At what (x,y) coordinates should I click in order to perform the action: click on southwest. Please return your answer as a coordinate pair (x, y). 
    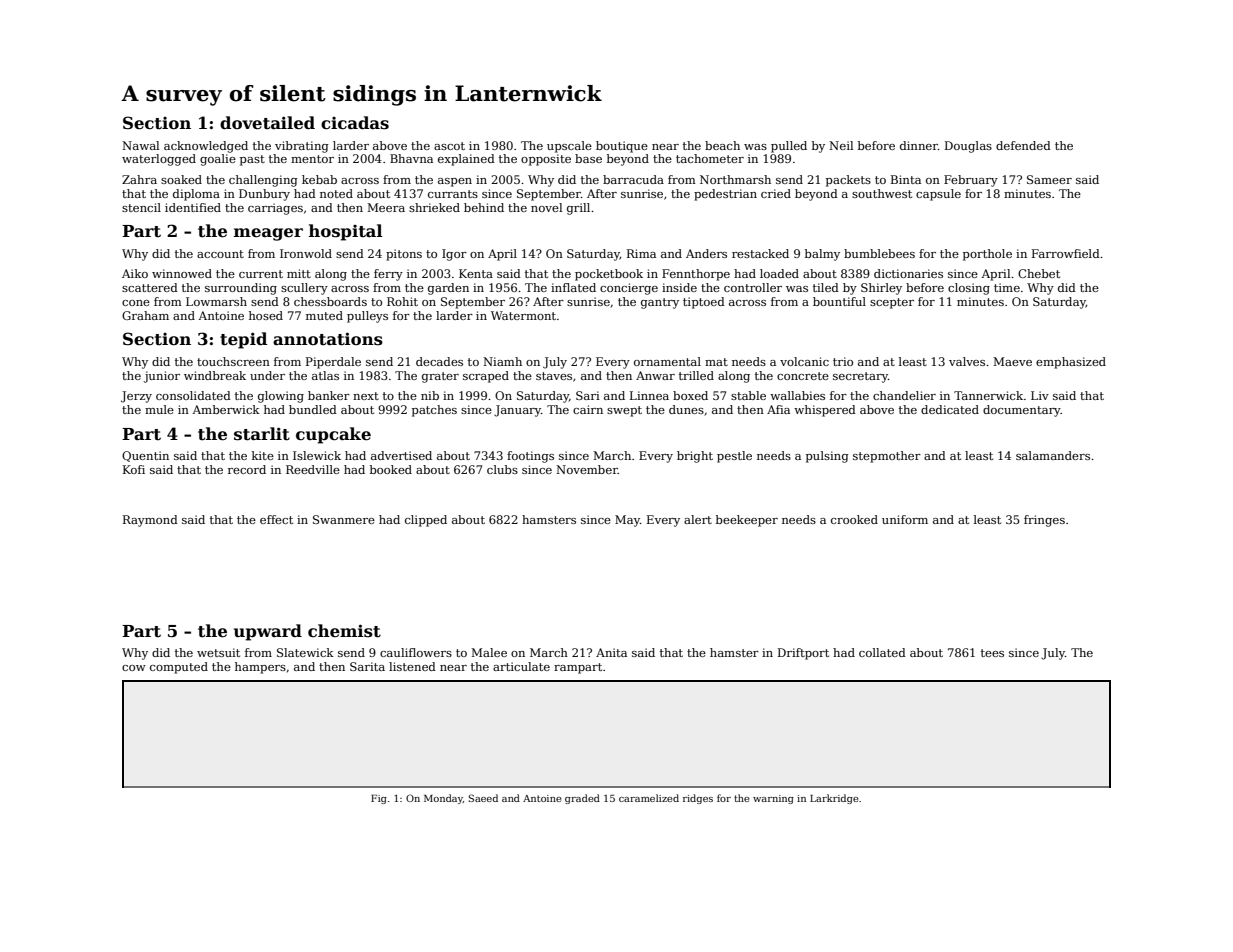
    Looking at the image, I should click on (882, 193).
